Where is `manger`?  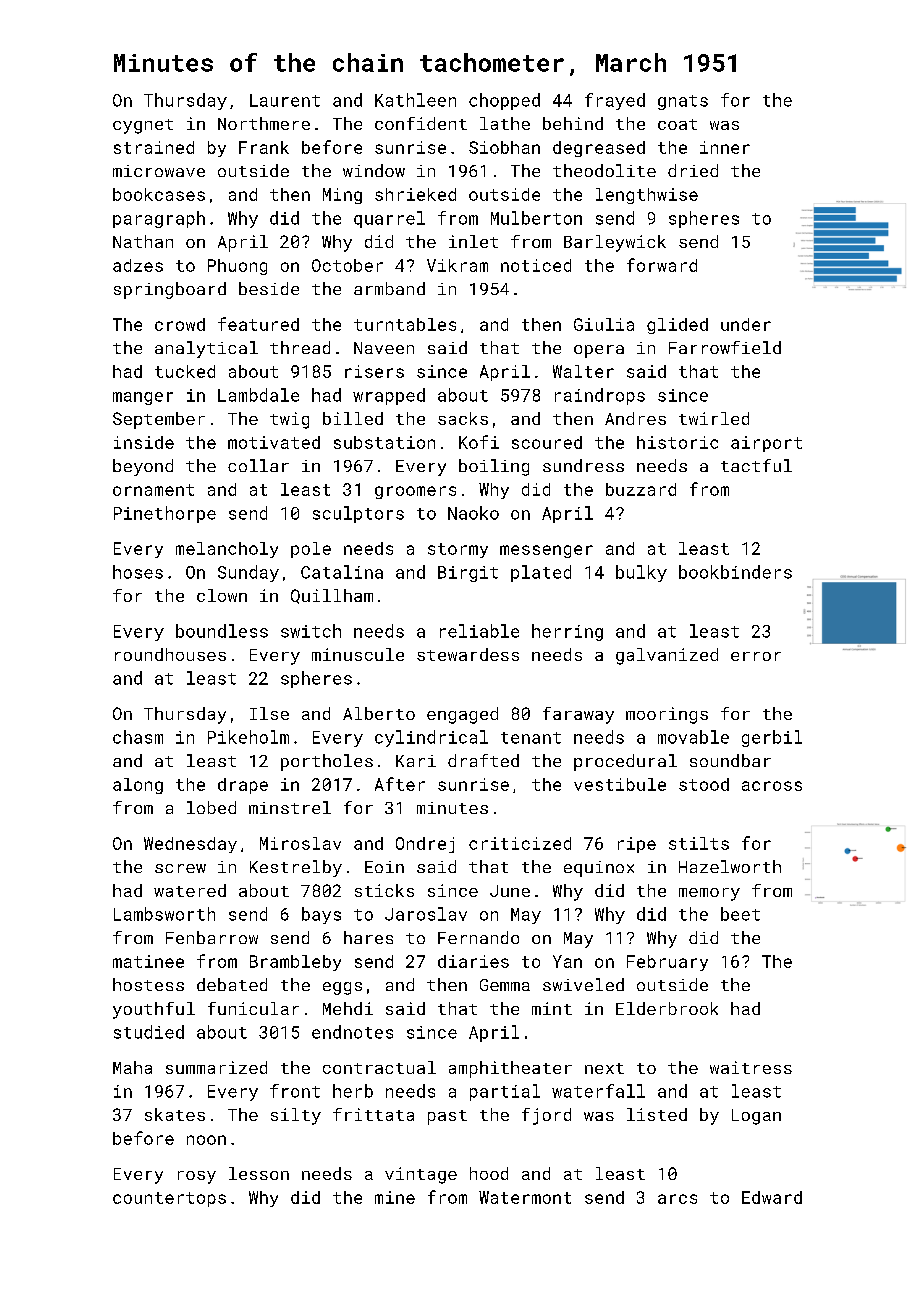
manger is located at coordinates (143, 398).
